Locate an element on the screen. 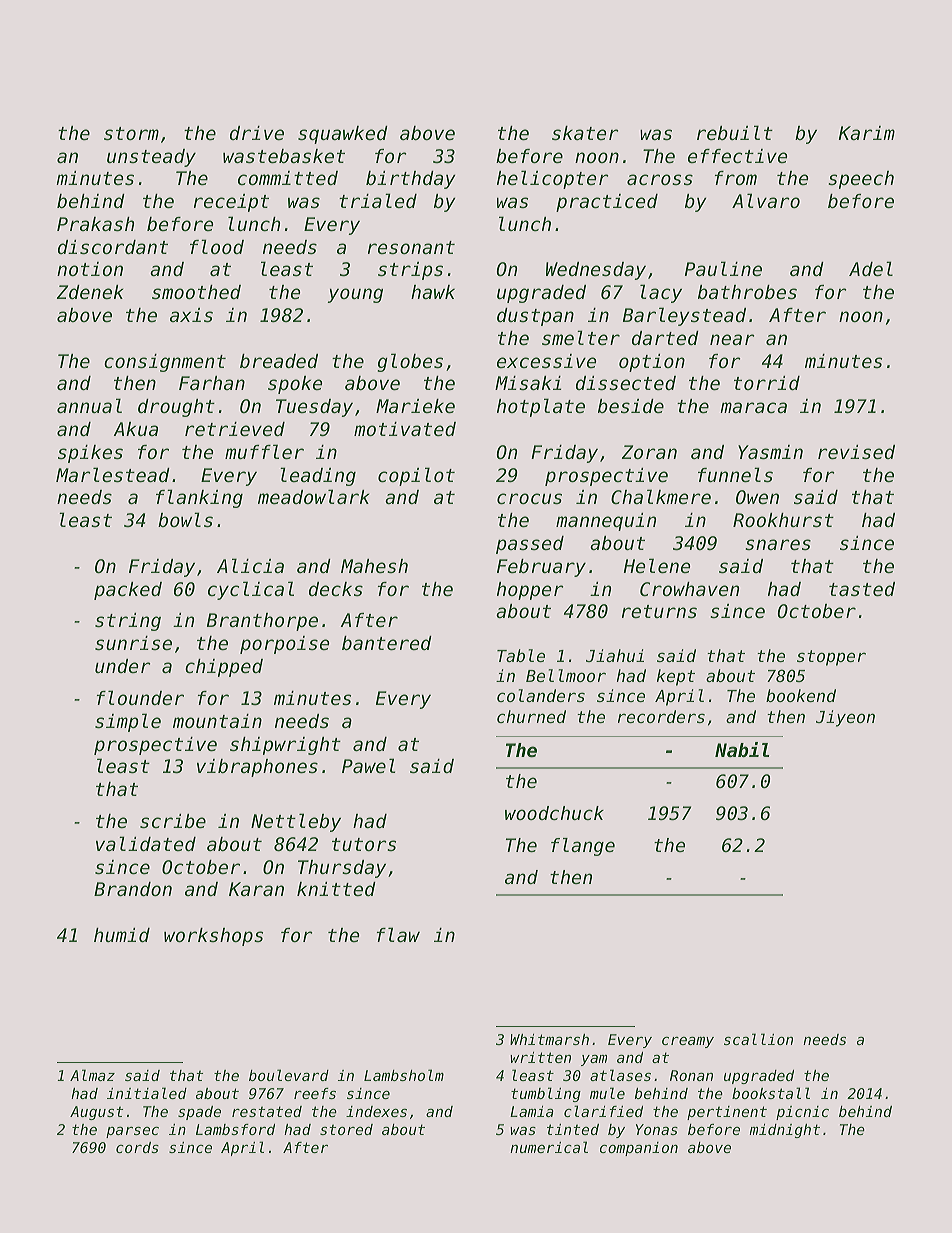 This screenshot has height=1233, width=952. Nabil is located at coordinates (742, 749).
